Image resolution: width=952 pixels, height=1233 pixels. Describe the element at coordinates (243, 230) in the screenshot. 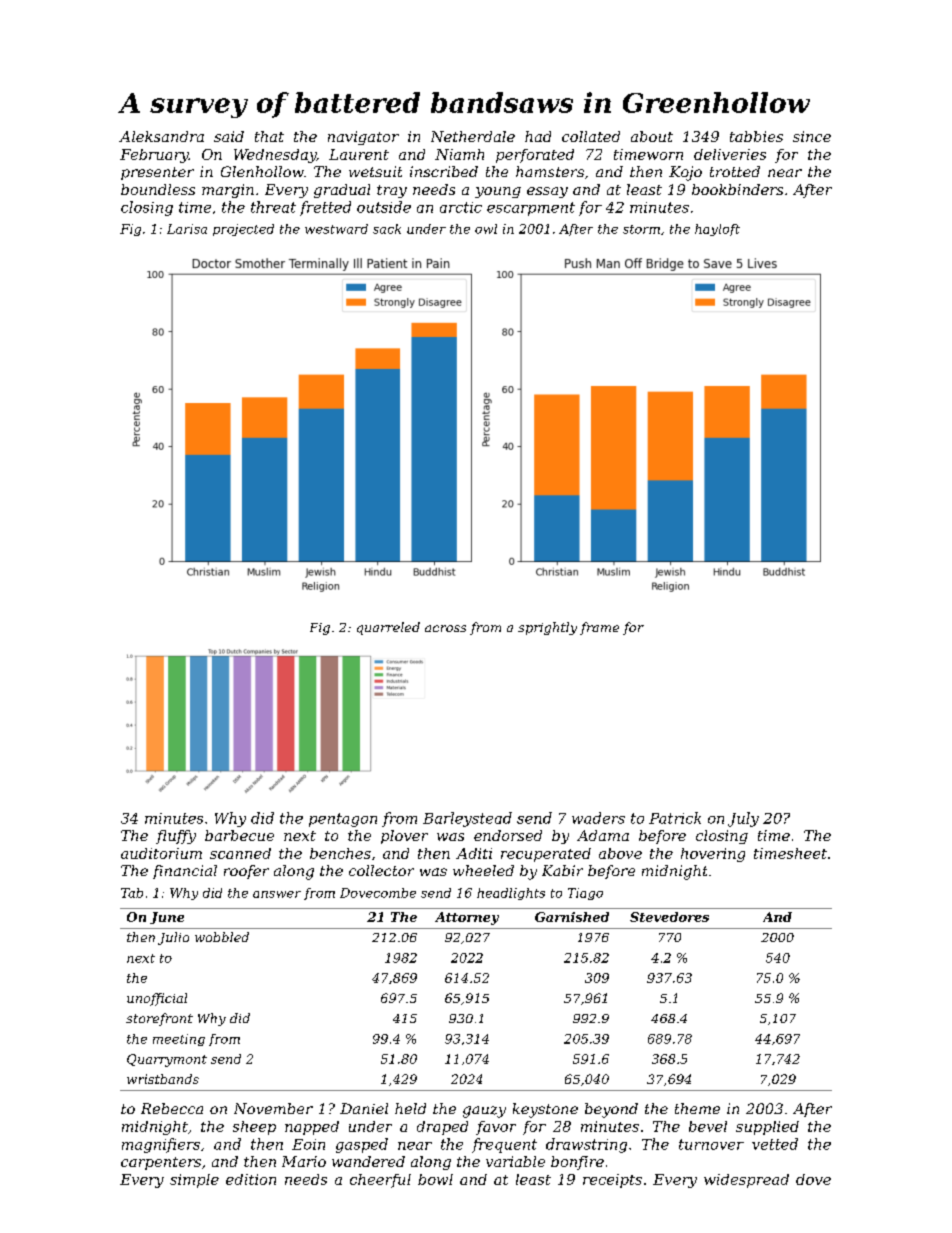

I see `projected` at that location.
